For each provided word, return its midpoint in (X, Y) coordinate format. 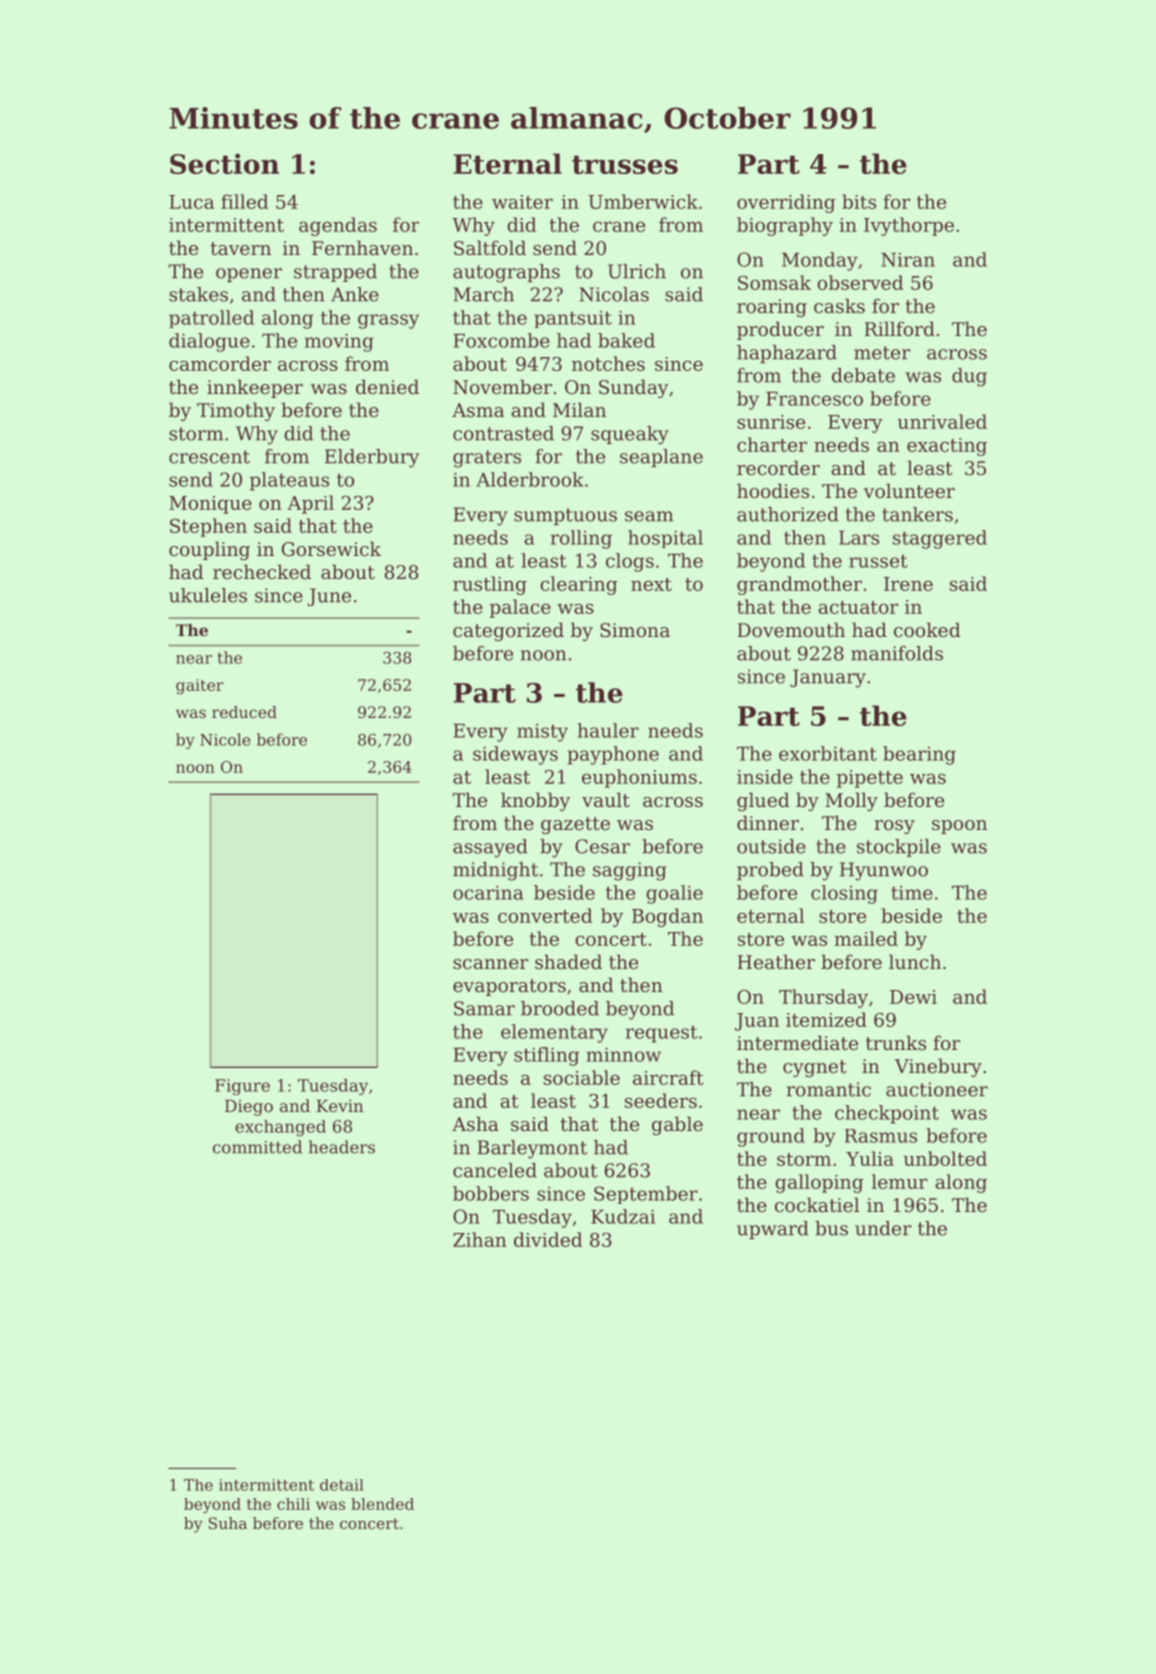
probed (770, 871)
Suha (228, 1523)
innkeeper (255, 388)
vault (606, 799)
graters (487, 459)
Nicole (225, 739)
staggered (940, 539)
